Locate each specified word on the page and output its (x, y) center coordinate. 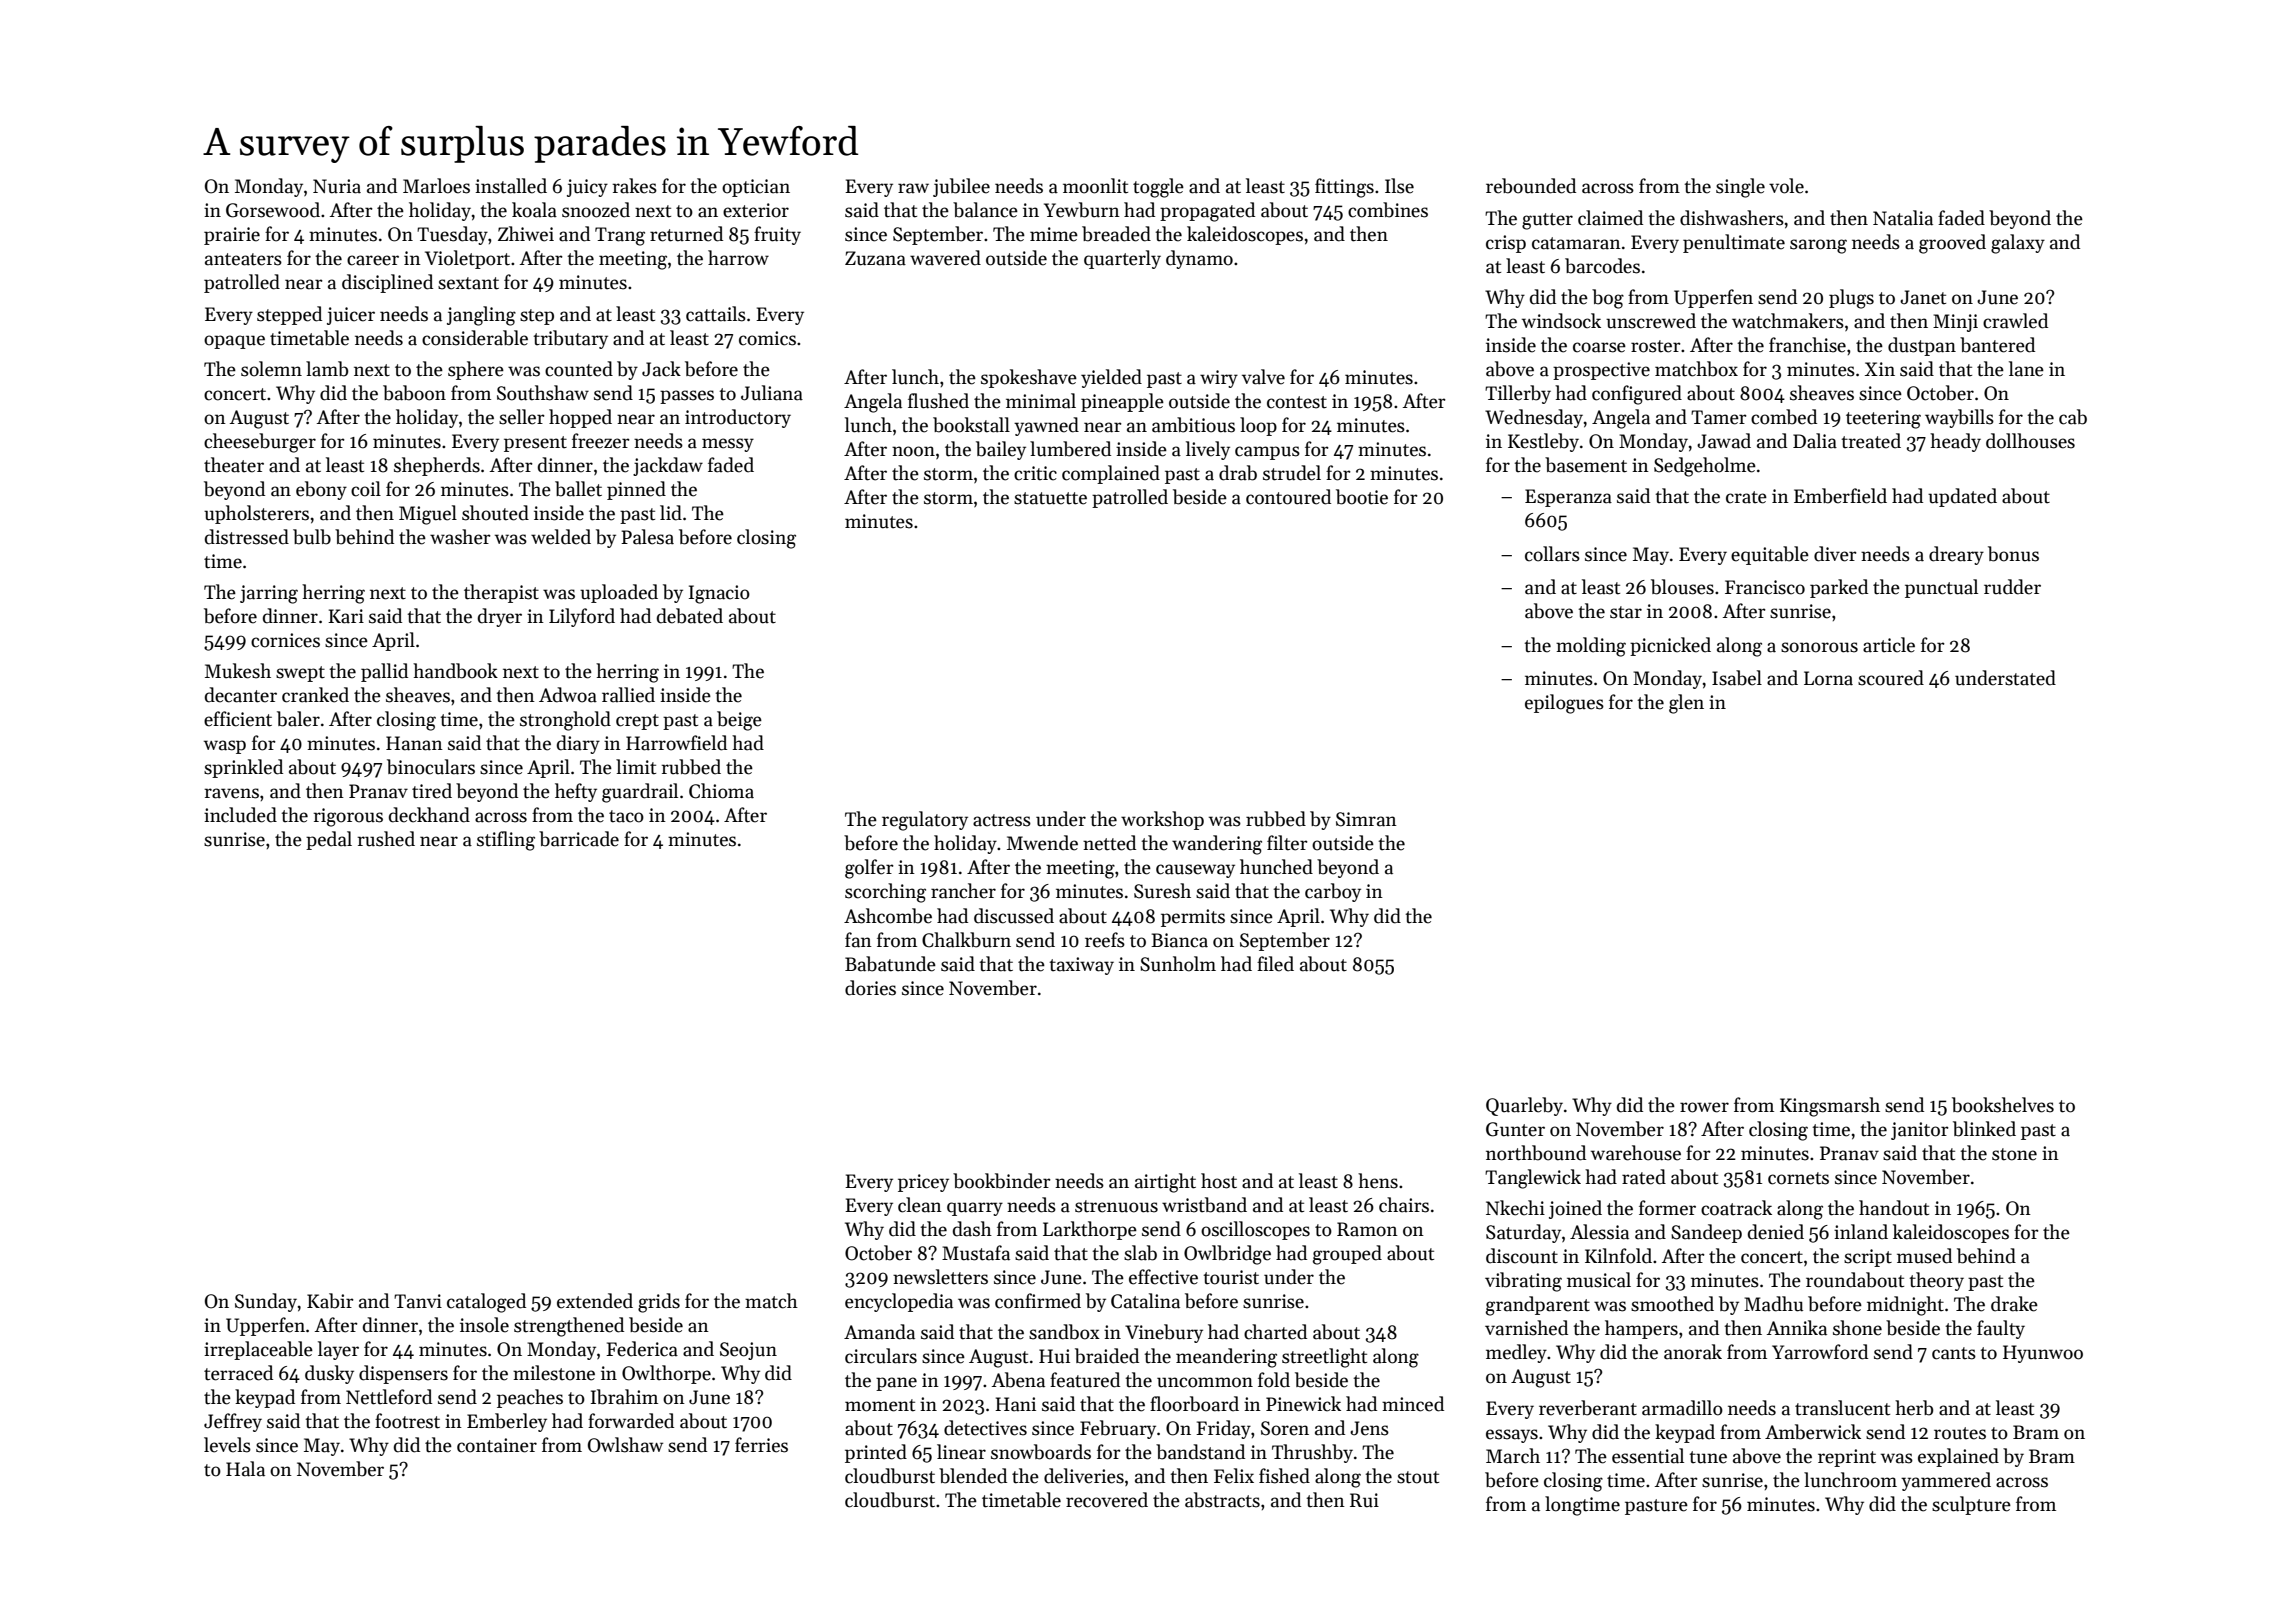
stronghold (565, 721)
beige (739, 721)
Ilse (1399, 186)
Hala (245, 1469)
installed (511, 186)
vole (1786, 186)
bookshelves (2003, 1105)
